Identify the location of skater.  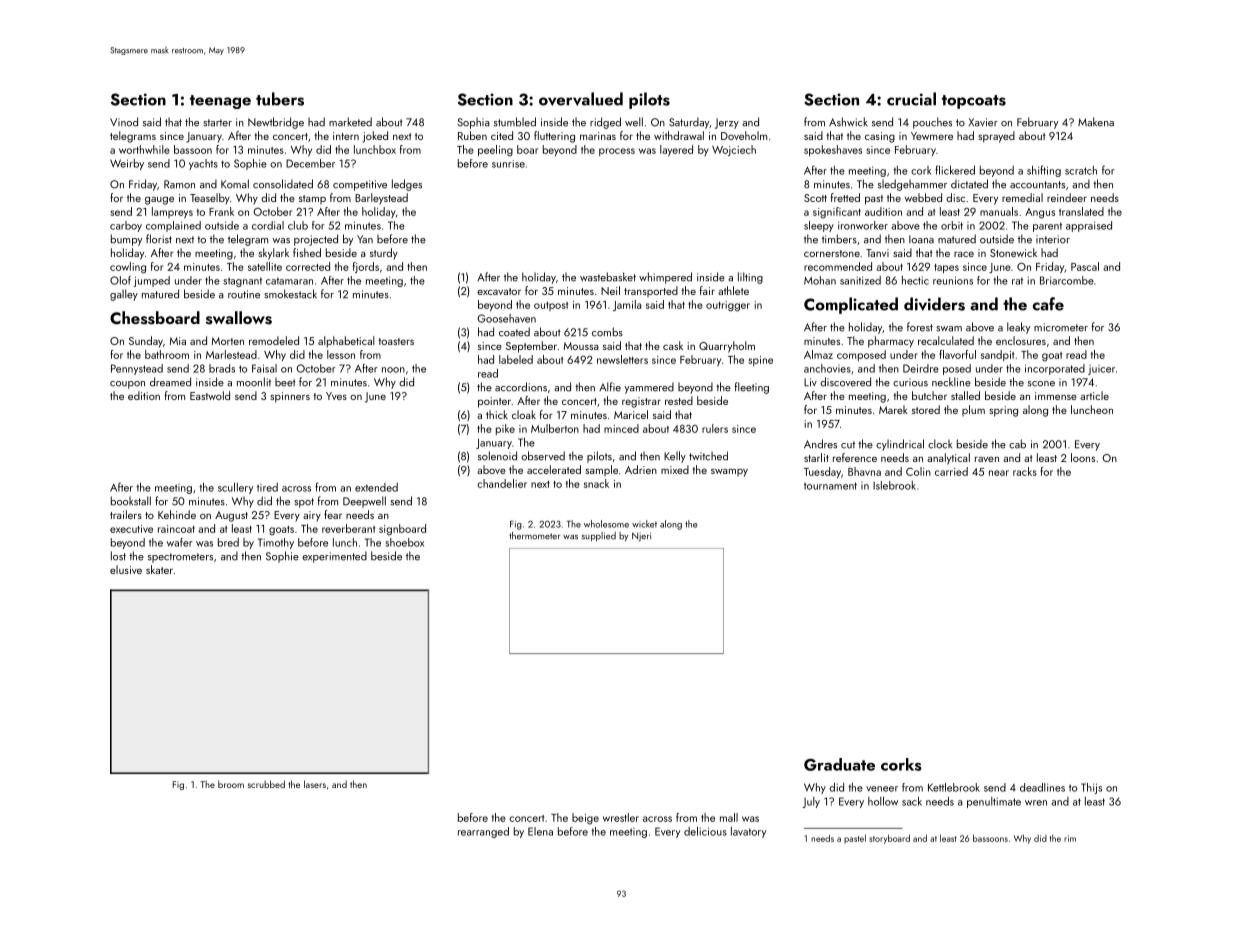
(159, 569).
